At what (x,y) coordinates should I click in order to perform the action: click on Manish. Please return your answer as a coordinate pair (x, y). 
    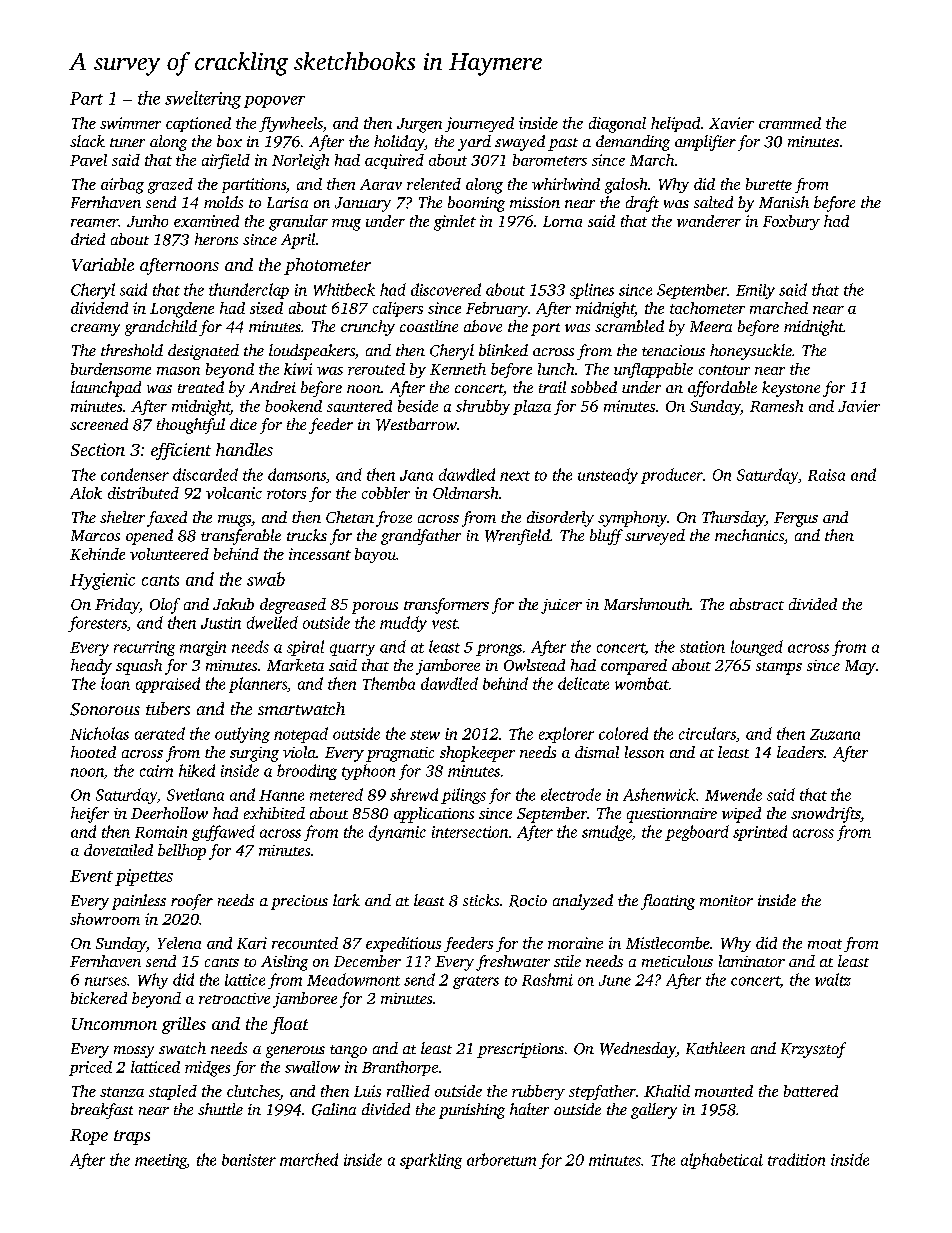
    Looking at the image, I should click on (784, 202).
